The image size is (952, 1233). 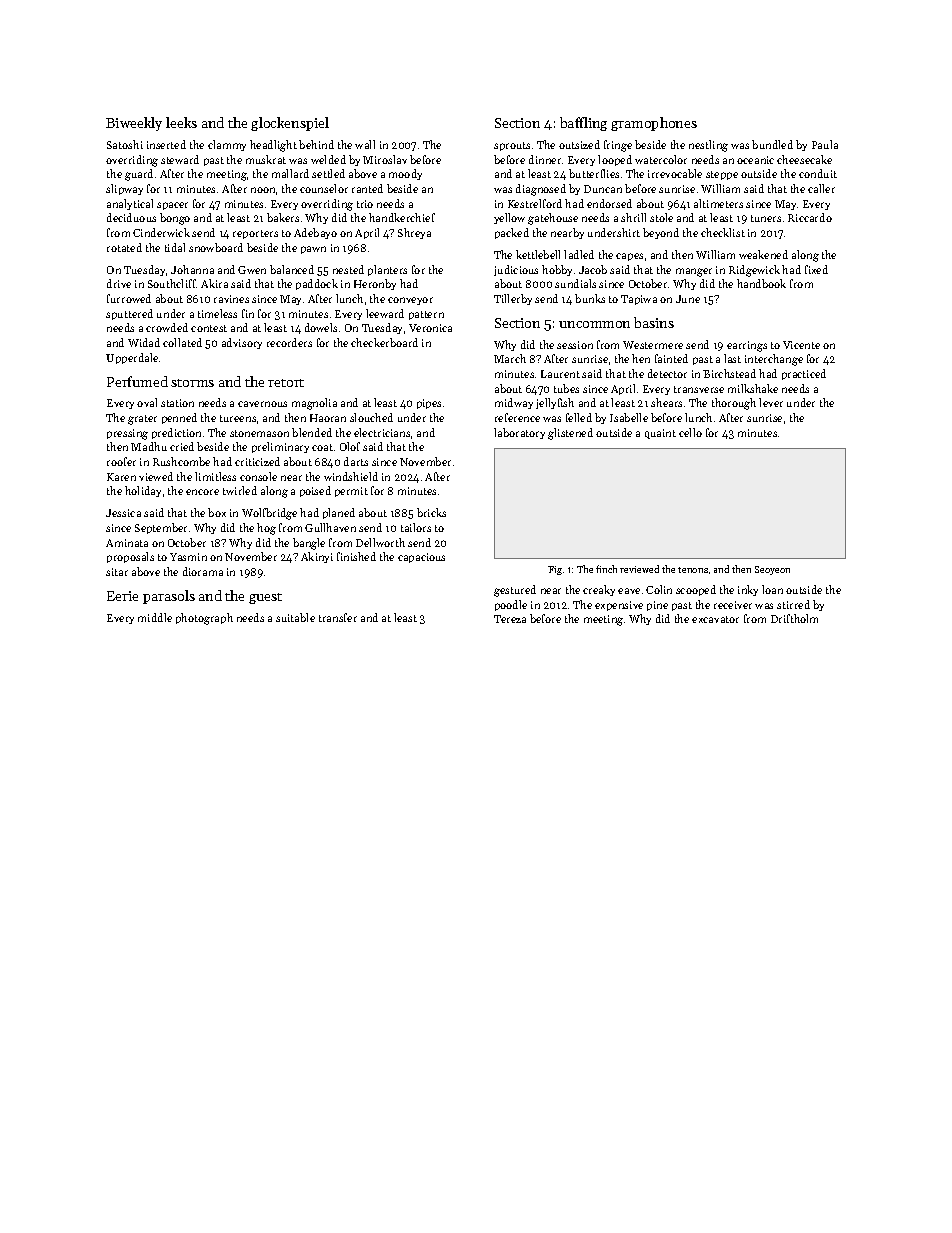 I want to click on sprouts, so click(x=512, y=146).
